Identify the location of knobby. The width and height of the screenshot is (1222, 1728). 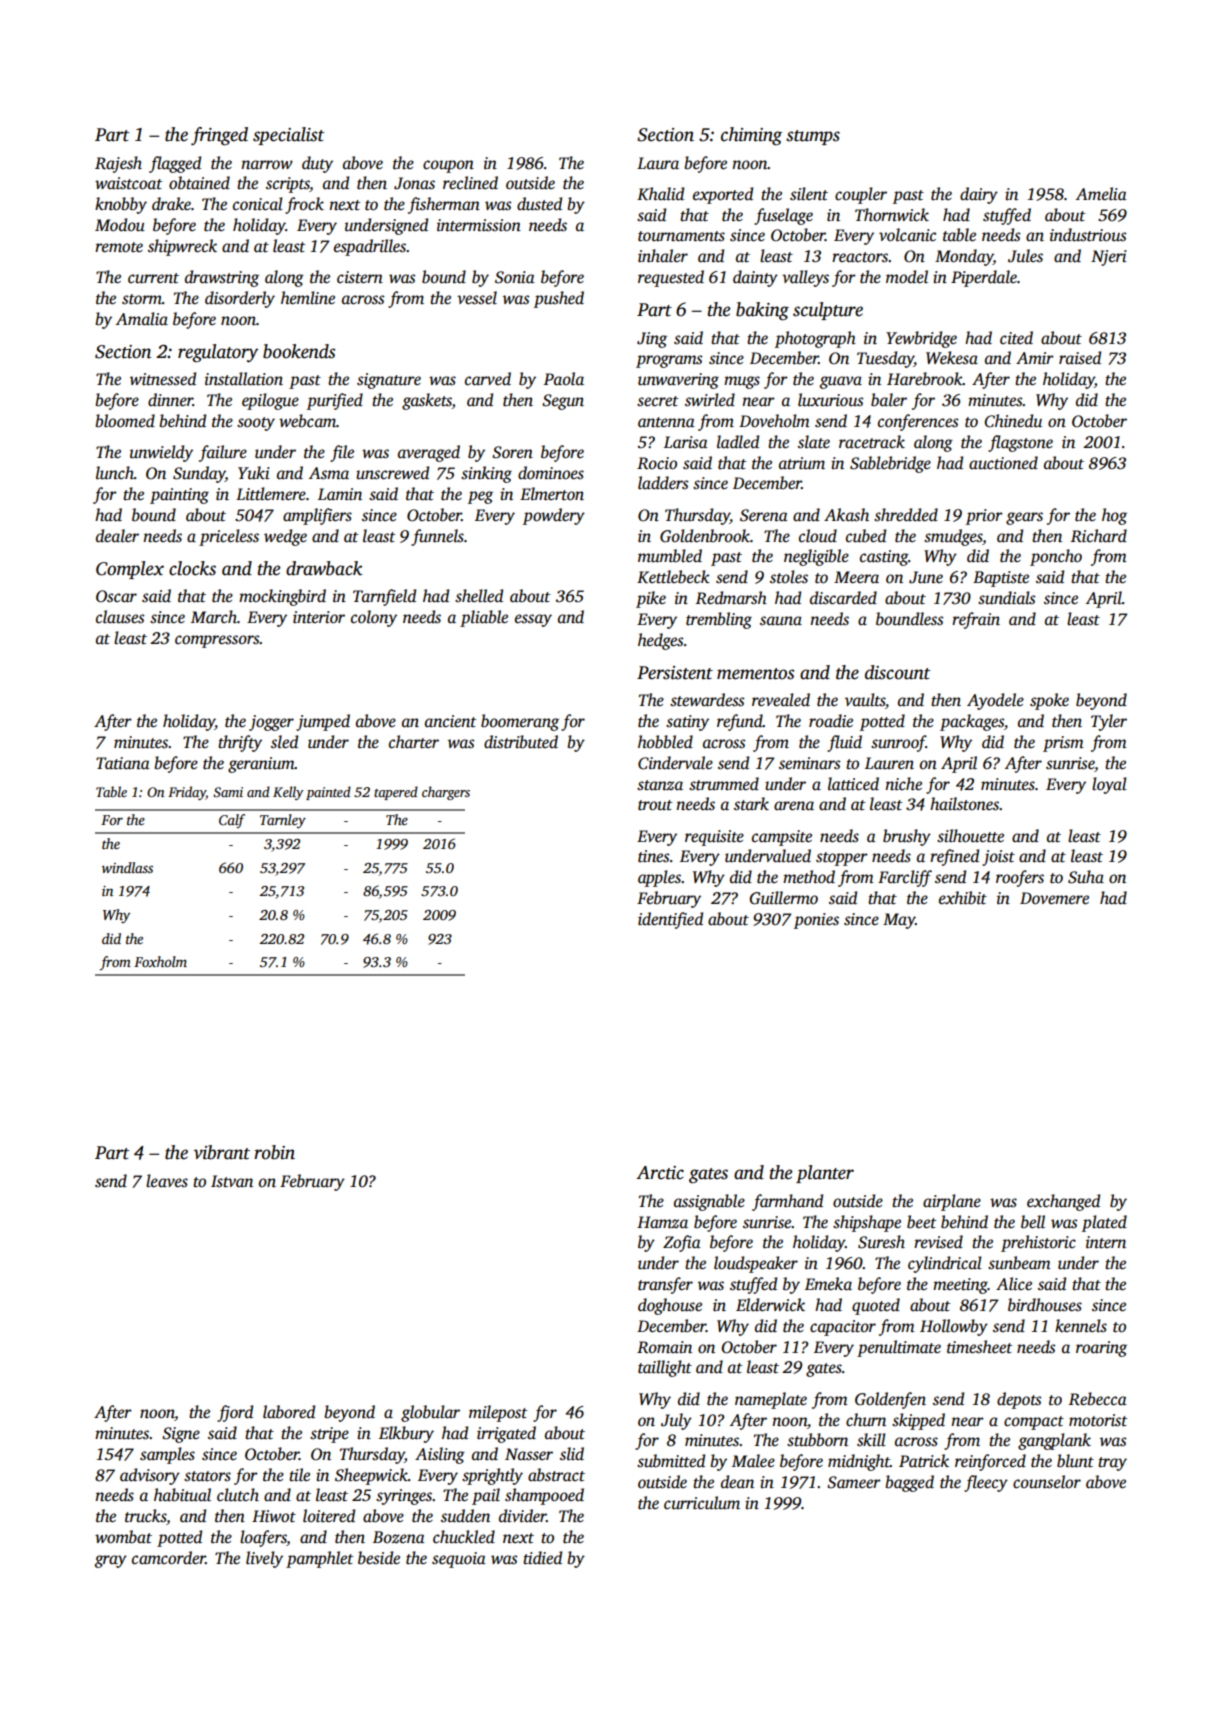
(121, 205).
